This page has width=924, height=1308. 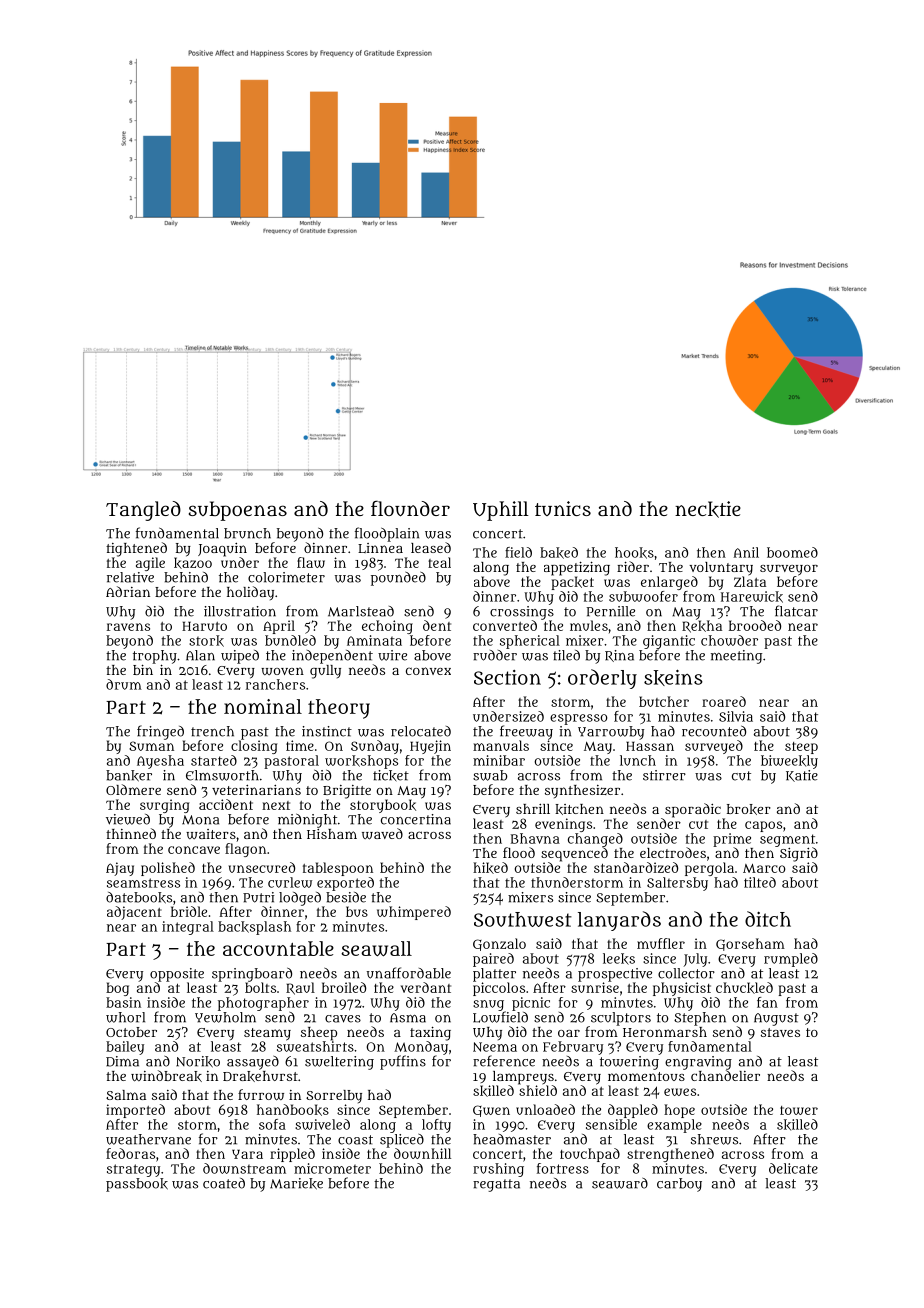 What do you see at coordinates (708, 509) in the page?
I see `necktie` at bounding box center [708, 509].
